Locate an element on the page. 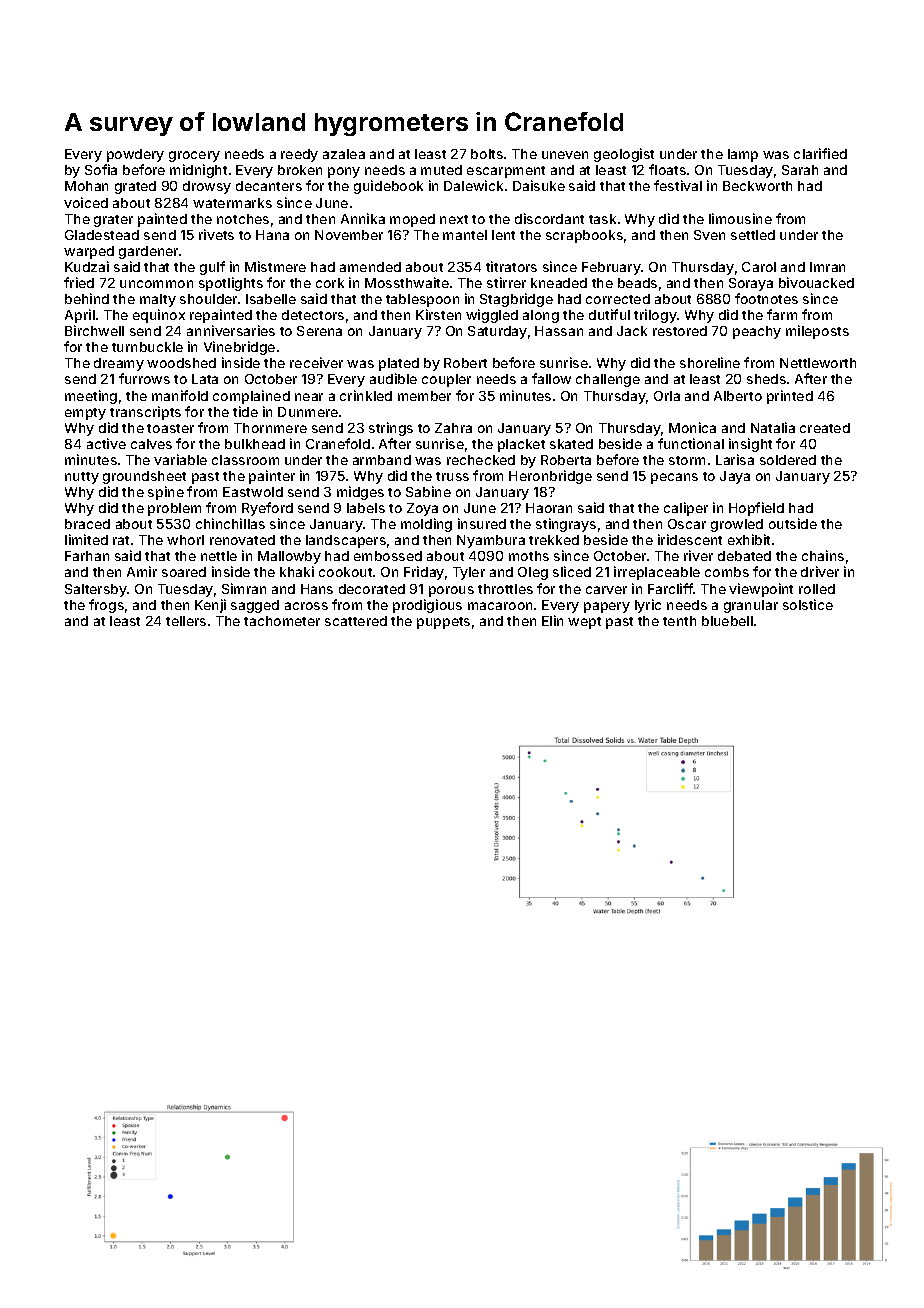 The height and width of the image is (1308, 924). armband is located at coordinates (382, 460).
